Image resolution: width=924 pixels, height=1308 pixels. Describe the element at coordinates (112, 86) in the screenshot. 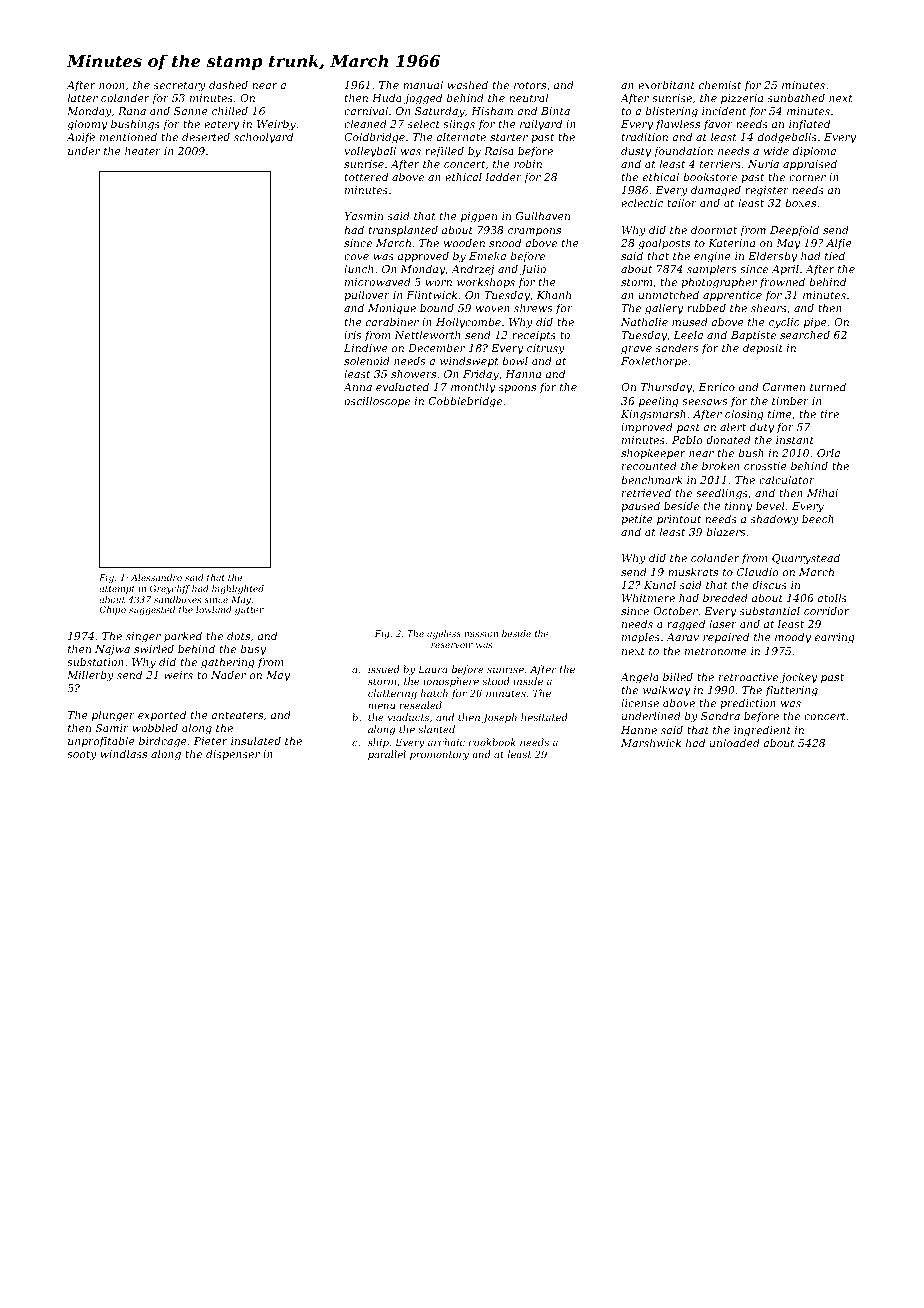

I see `noon` at that location.
